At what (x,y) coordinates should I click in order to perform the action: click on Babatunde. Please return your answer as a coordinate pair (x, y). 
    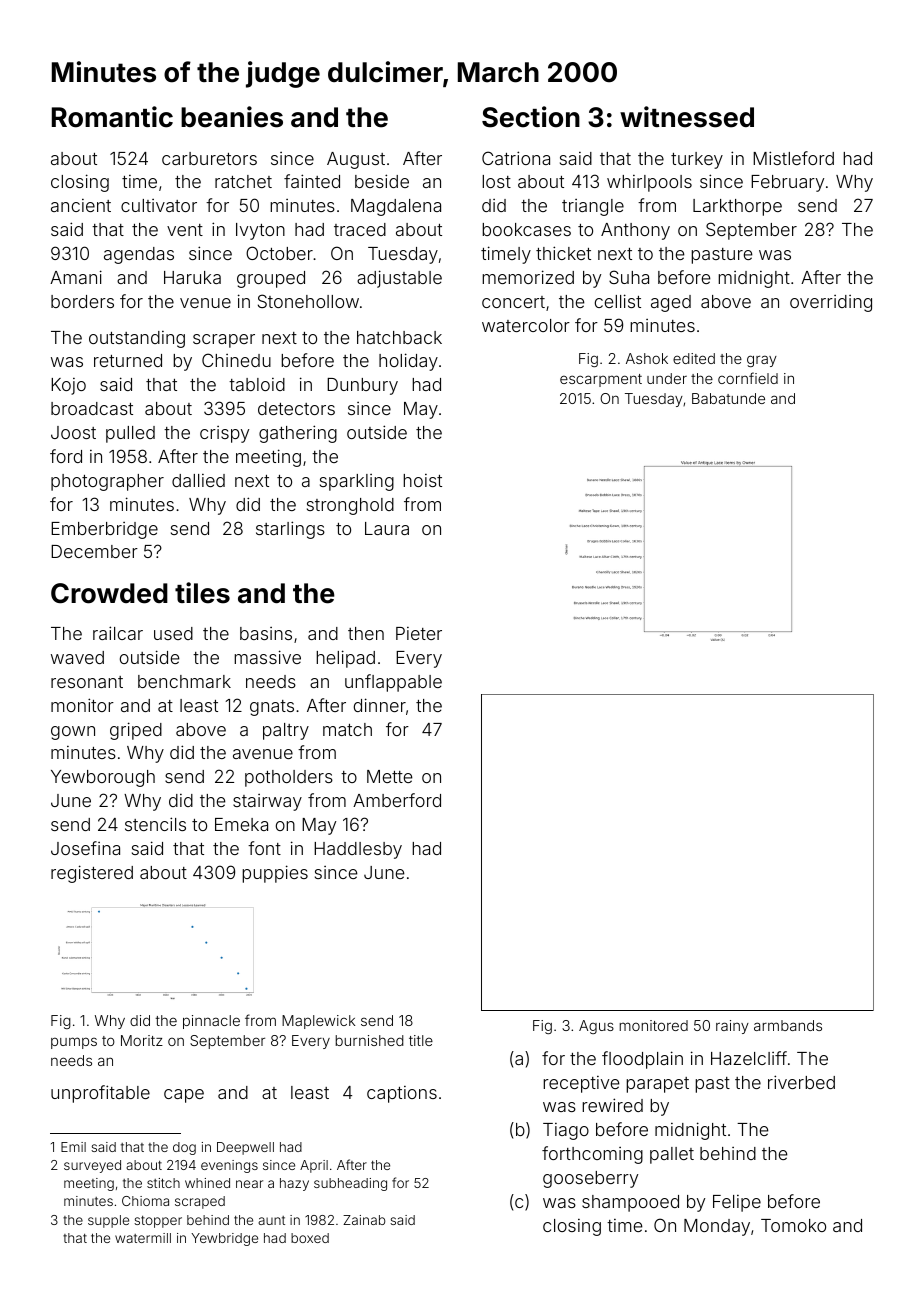
    Looking at the image, I should click on (728, 398).
